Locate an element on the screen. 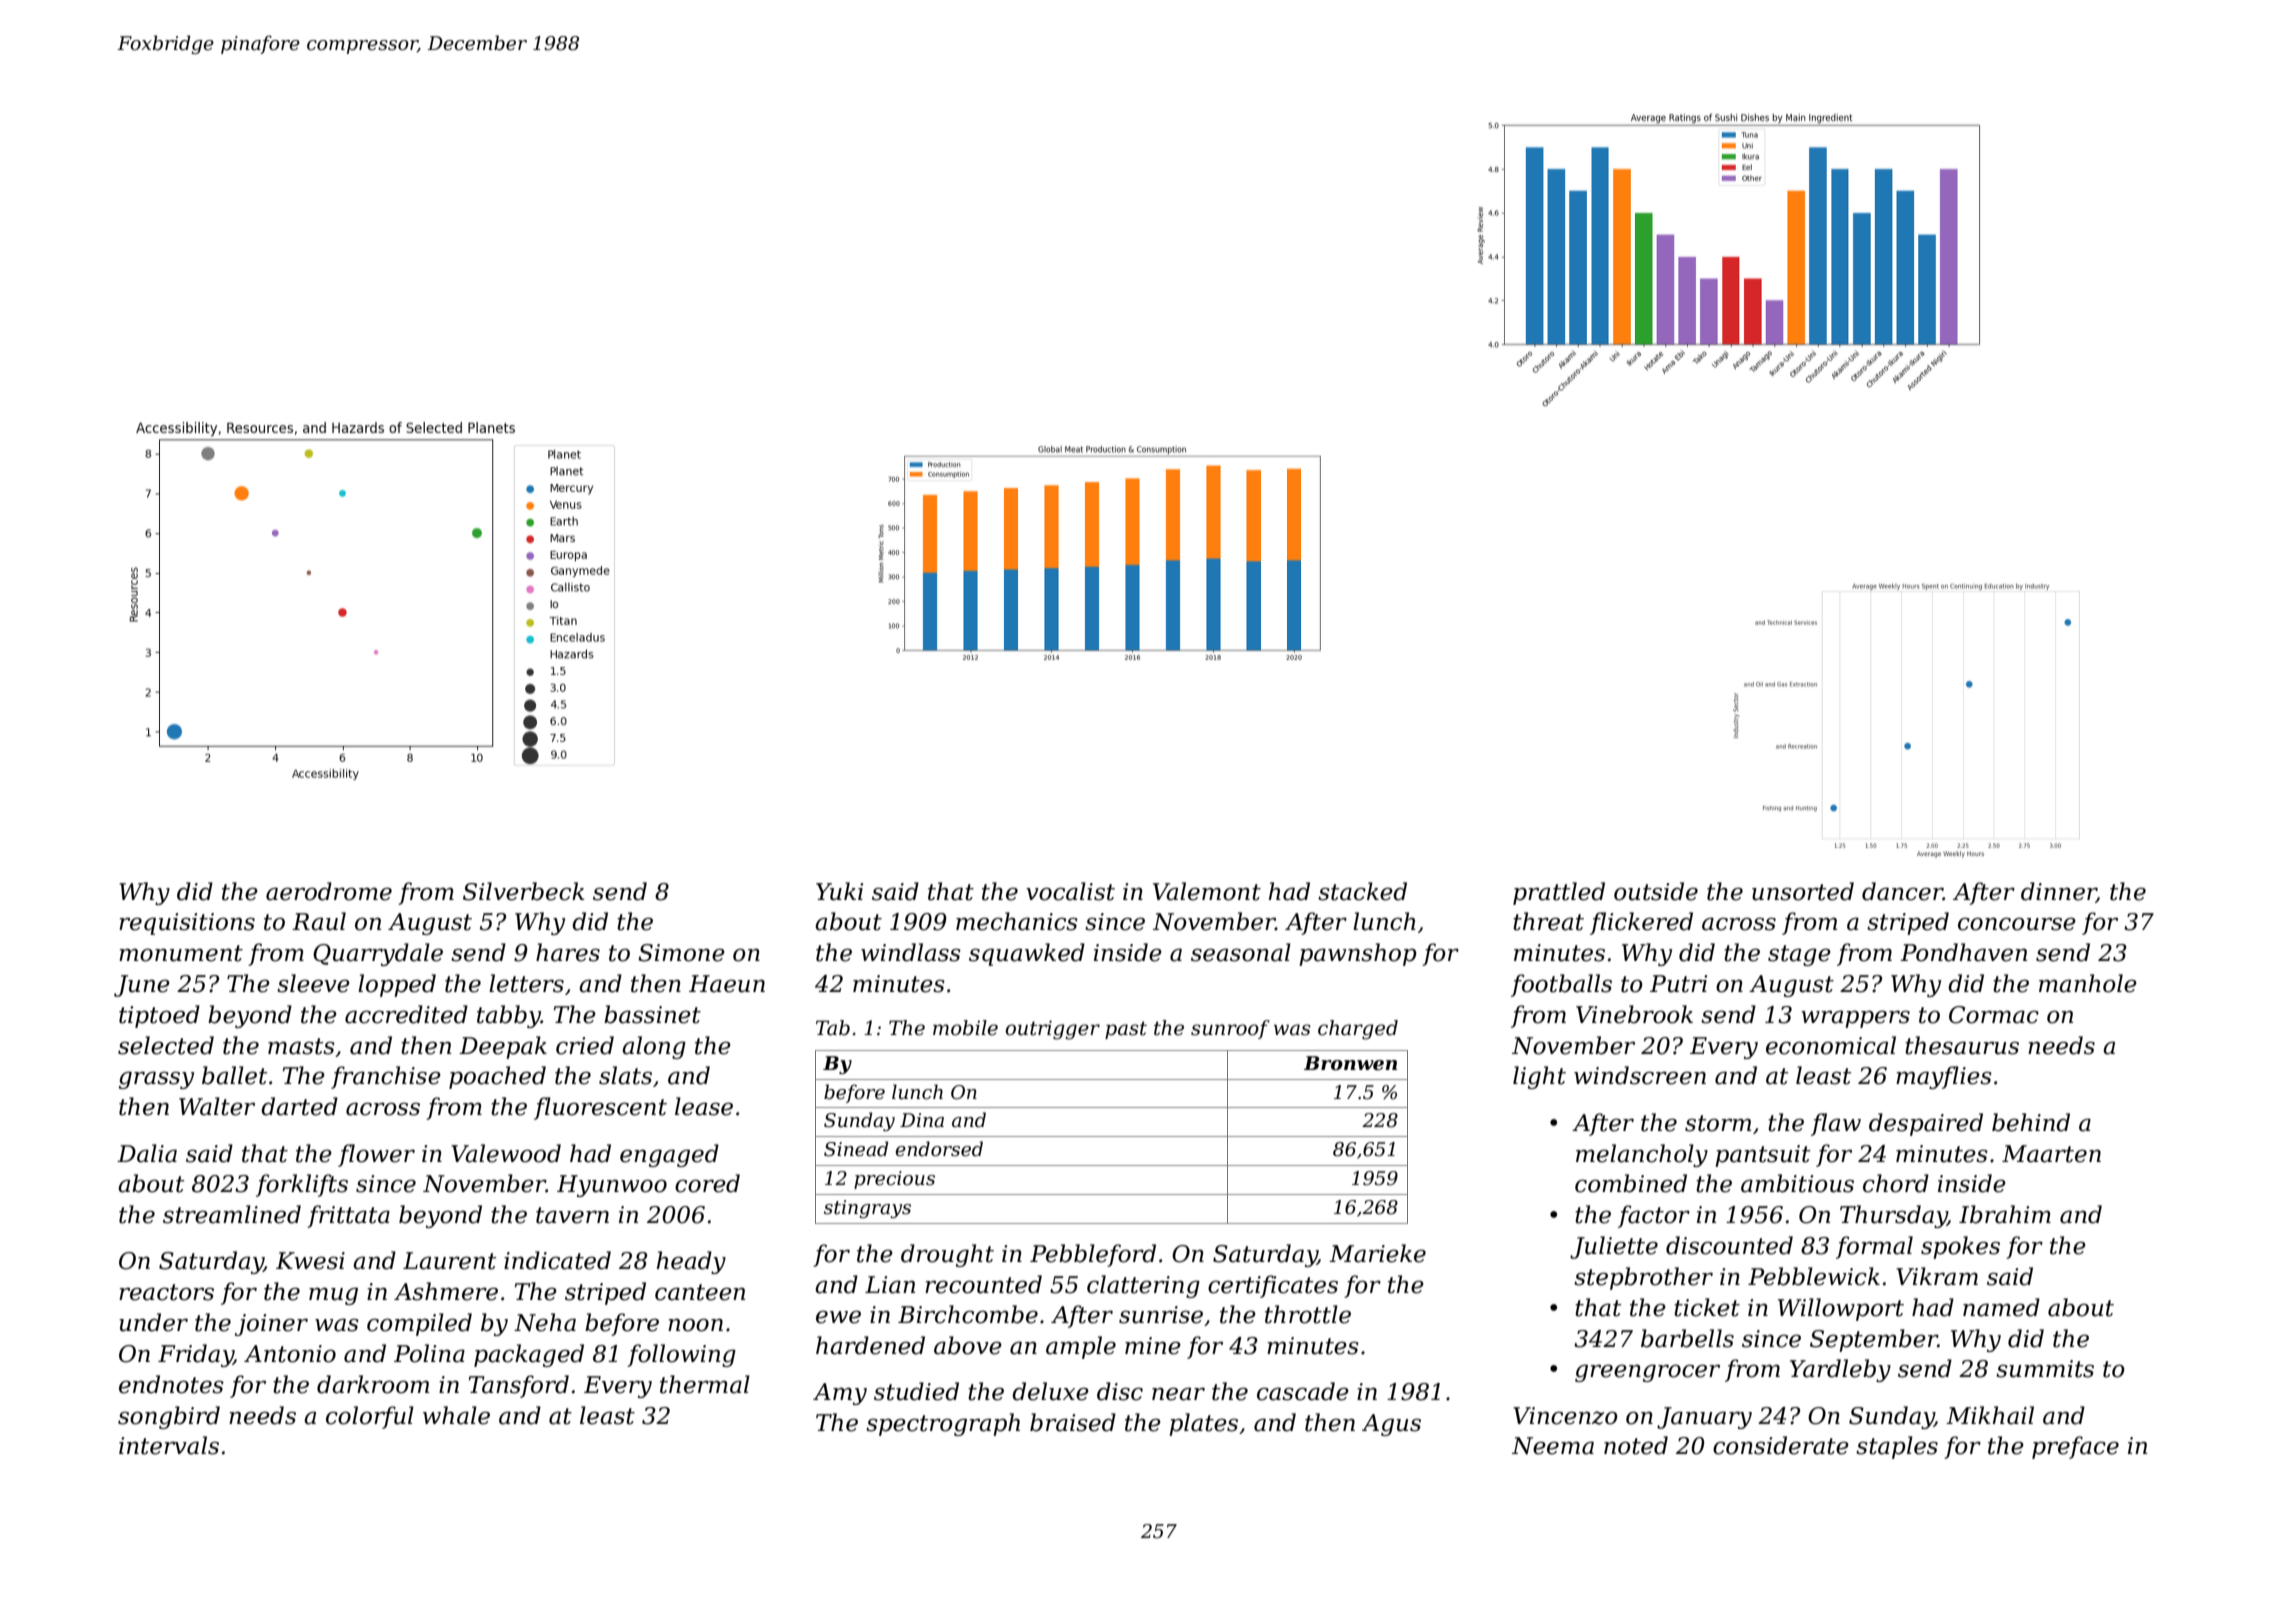 The image size is (2282, 1614). Valemont is located at coordinates (1207, 891).
